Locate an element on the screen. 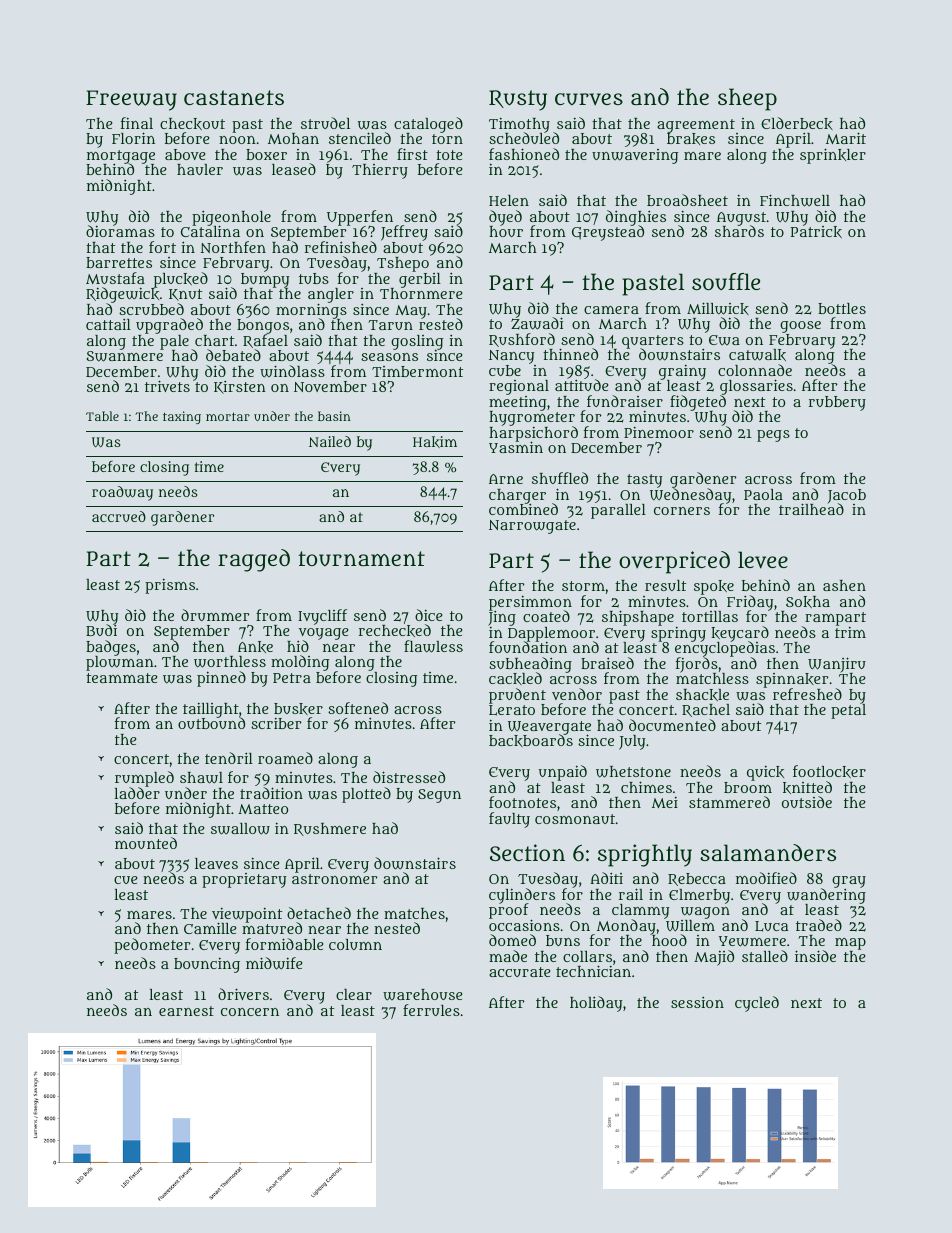  Narrowgate is located at coordinates (532, 527).
